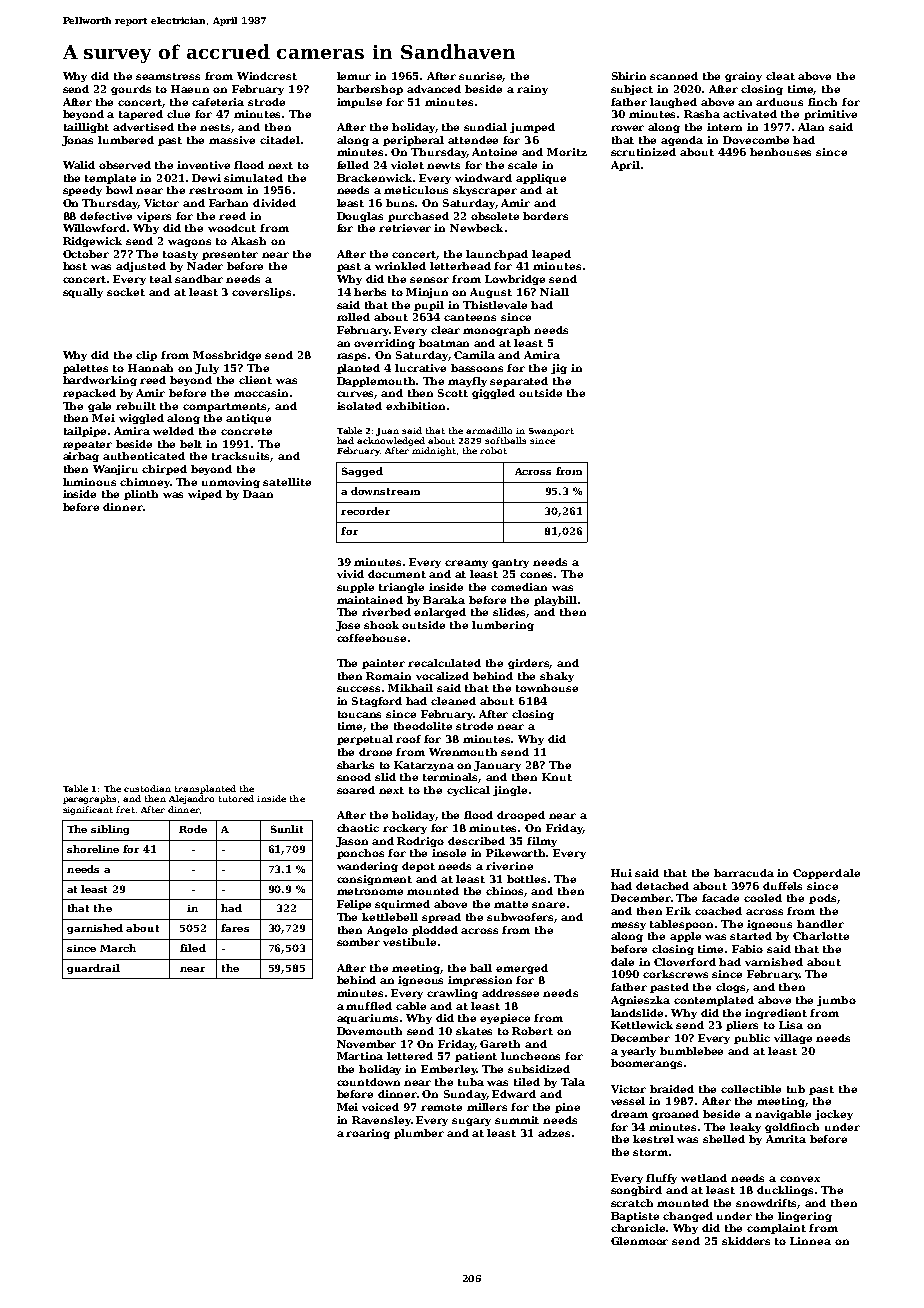  Describe the element at coordinates (141, 495) in the screenshot. I see `plinth` at that location.
